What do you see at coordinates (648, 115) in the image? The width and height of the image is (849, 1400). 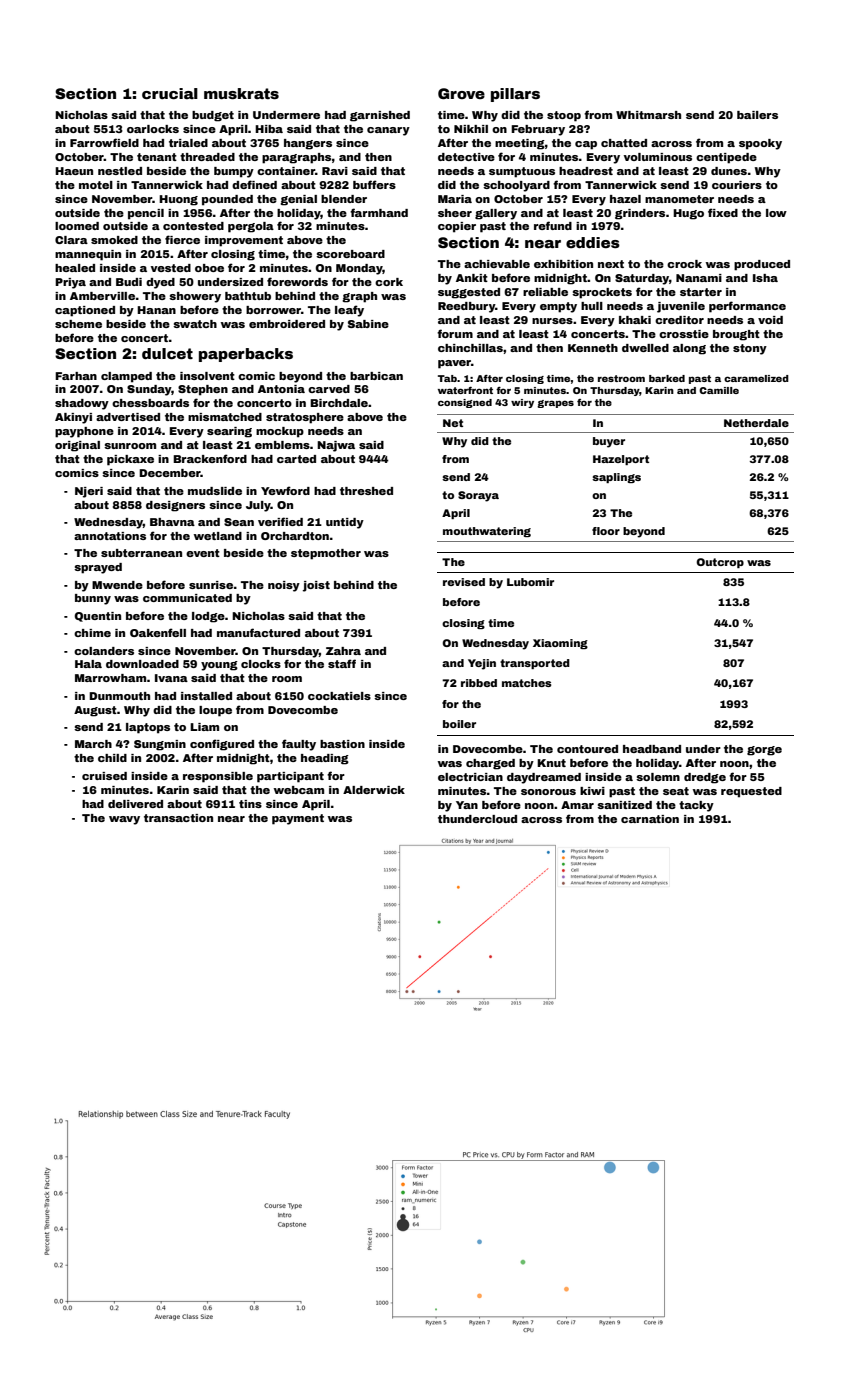 I see `Whitmarsh` at bounding box center [648, 115].
